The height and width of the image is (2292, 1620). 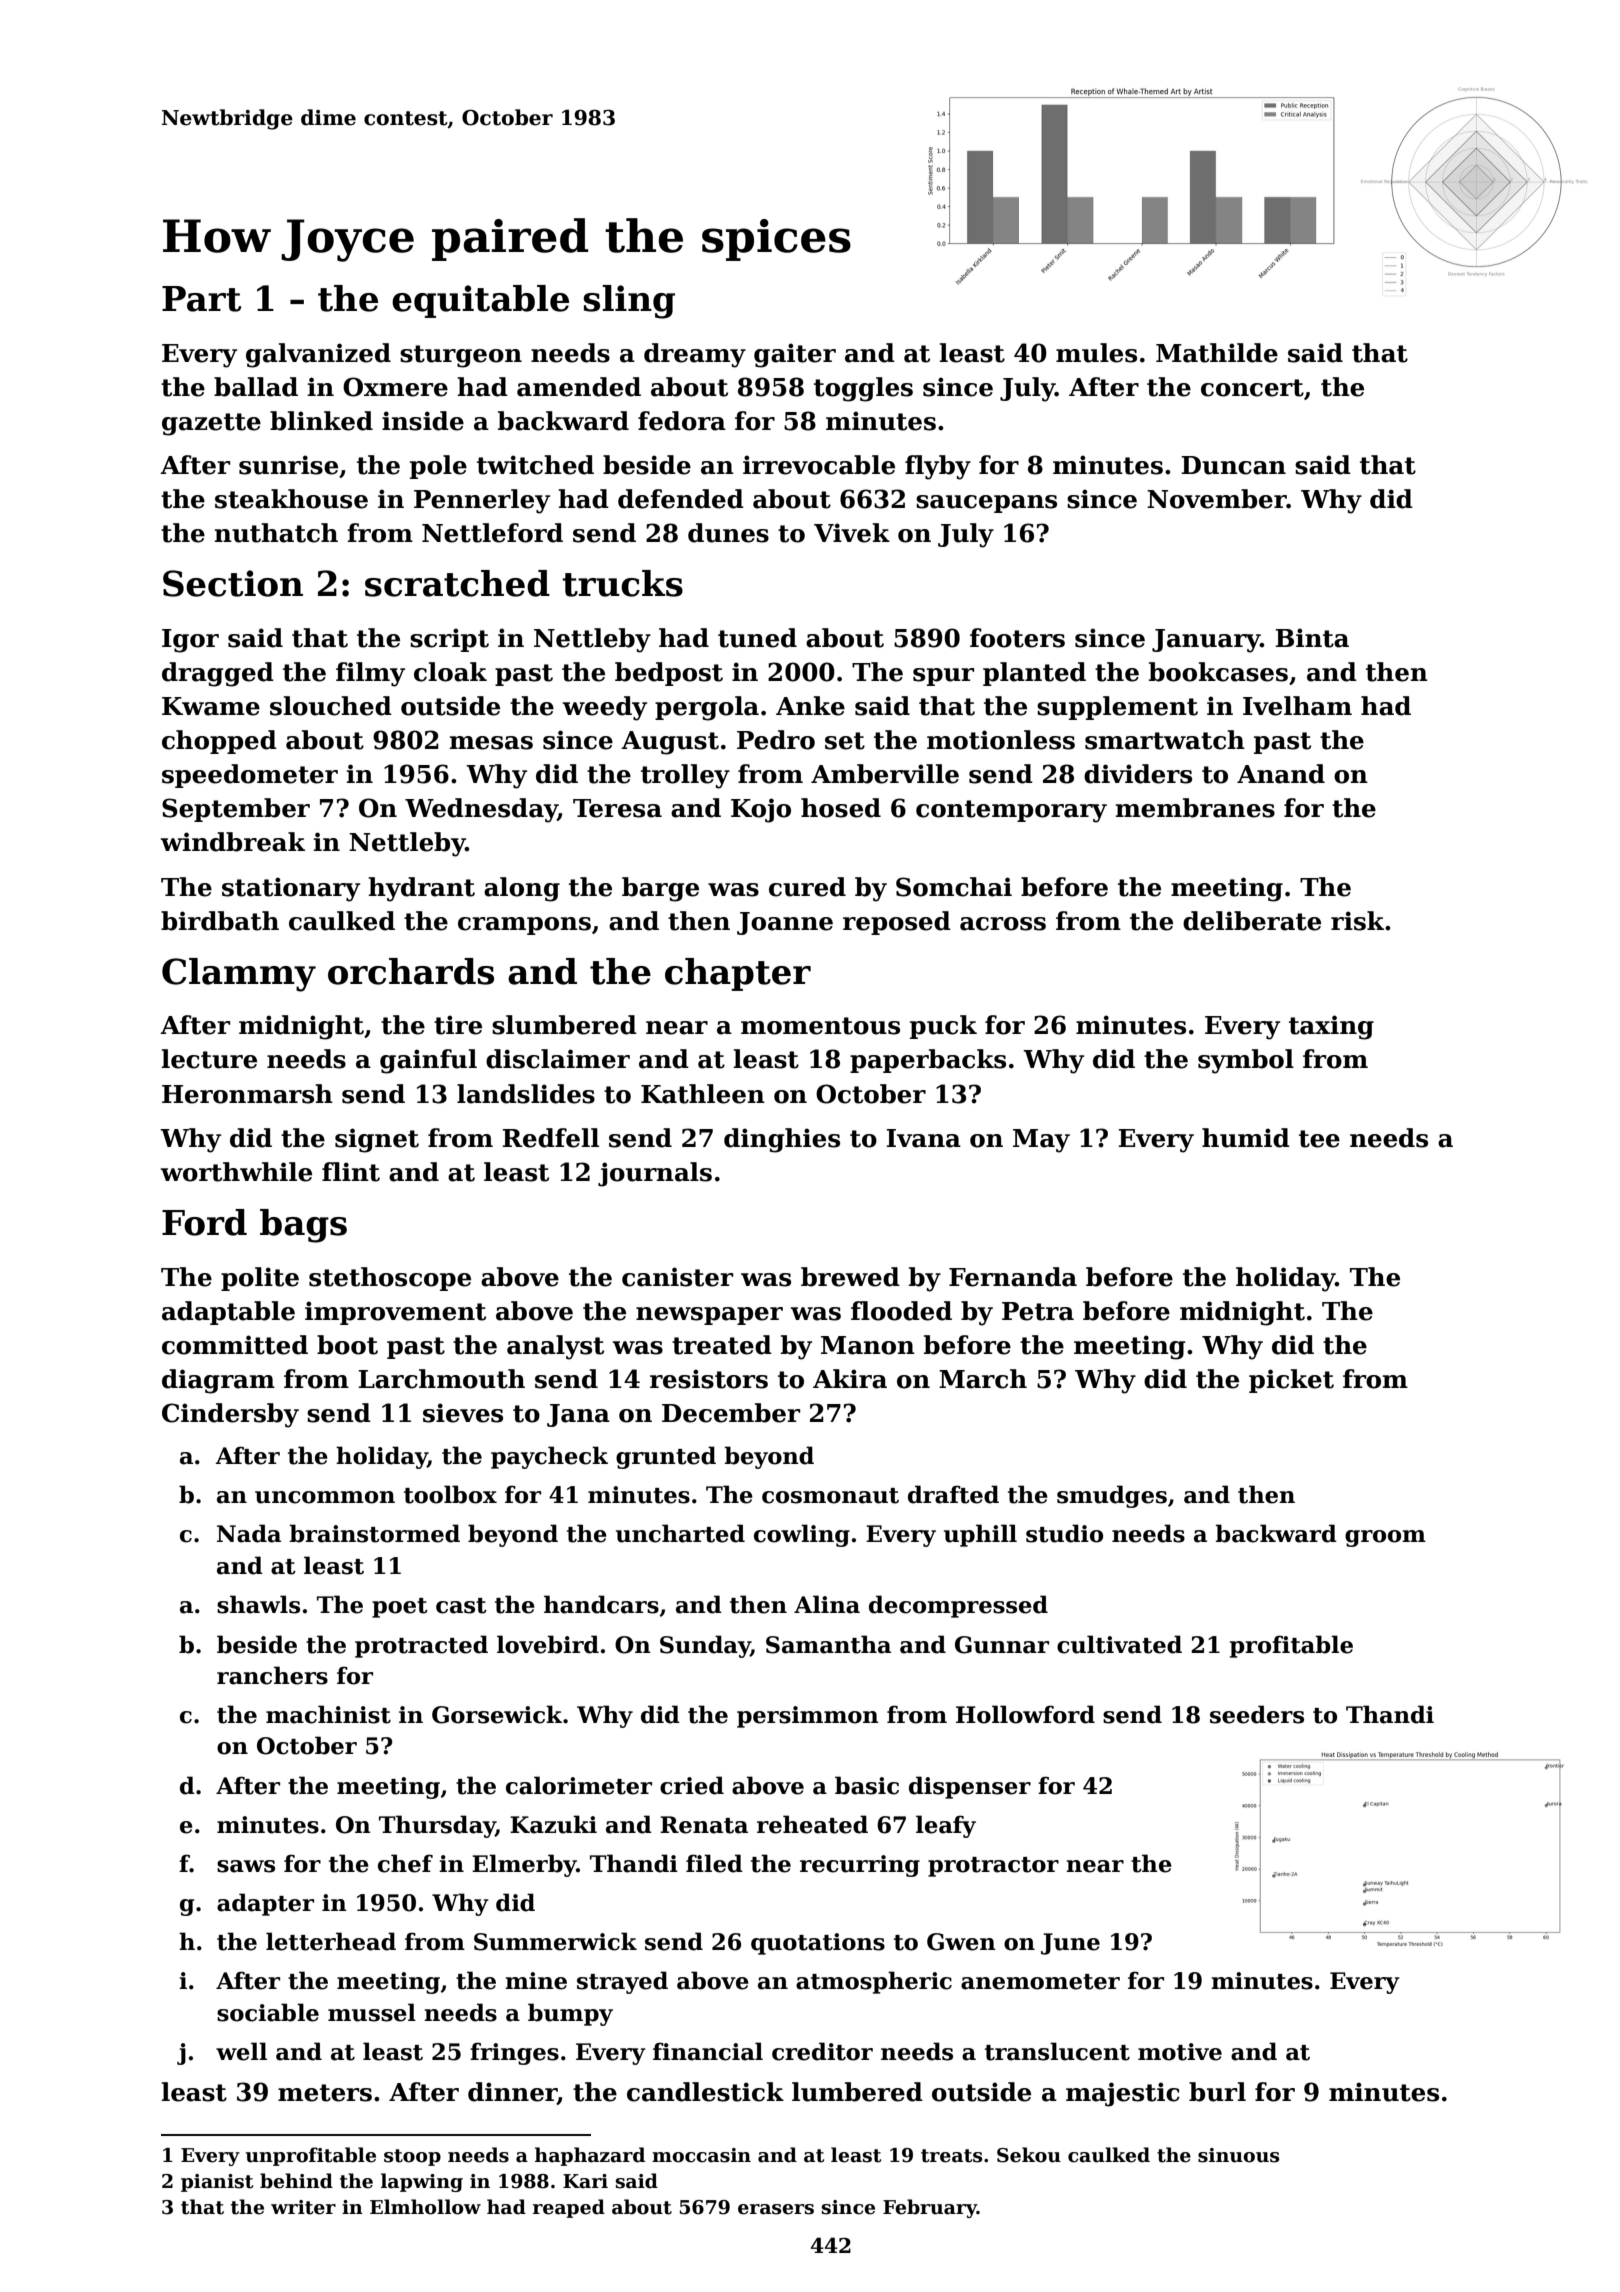 I want to click on letterhead, so click(x=331, y=1941).
